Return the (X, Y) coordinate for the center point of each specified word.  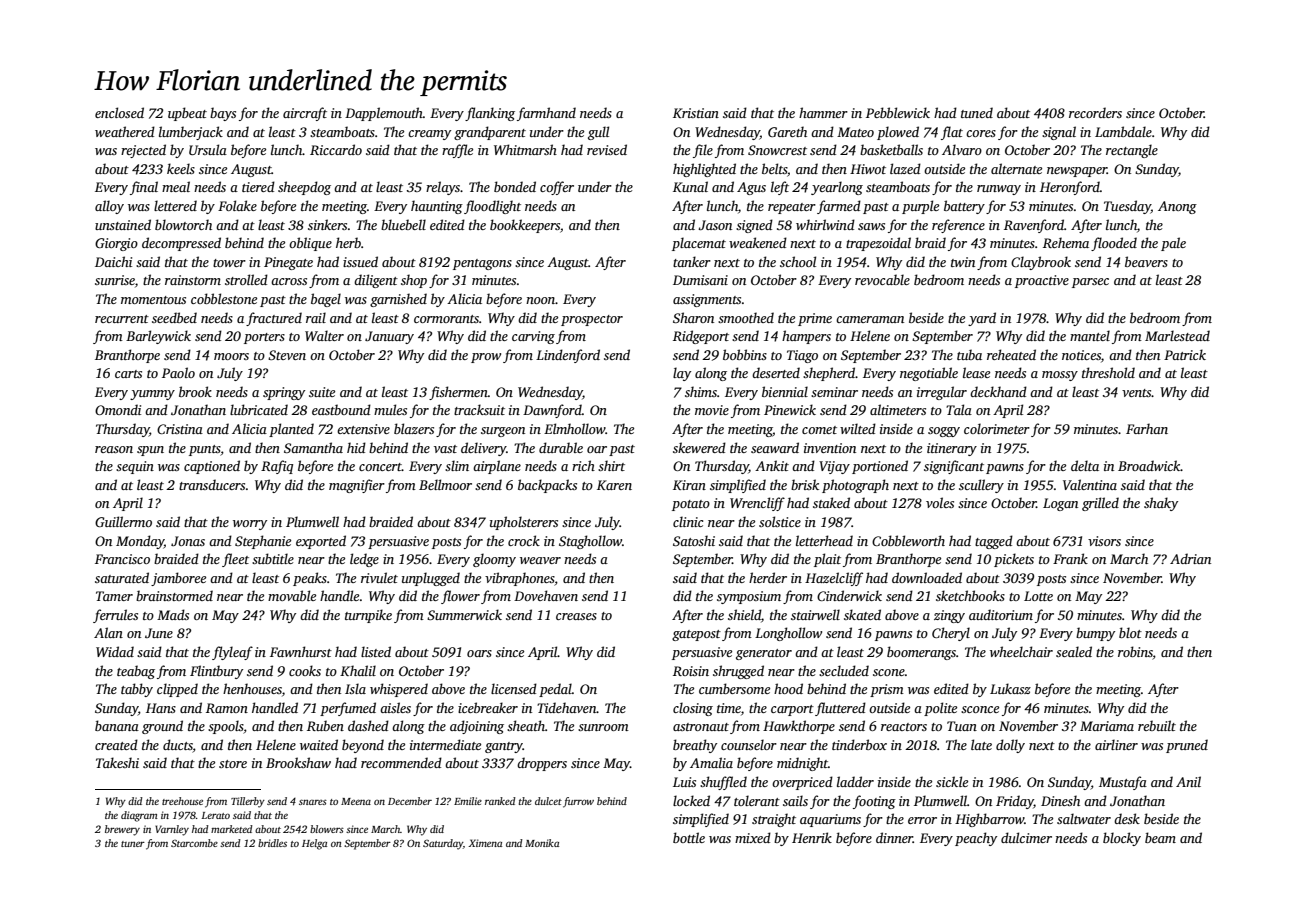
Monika (542, 843)
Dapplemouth (384, 114)
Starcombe (194, 843)
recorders (1095, 112)
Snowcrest (777, 150)
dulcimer (1026, 837)
